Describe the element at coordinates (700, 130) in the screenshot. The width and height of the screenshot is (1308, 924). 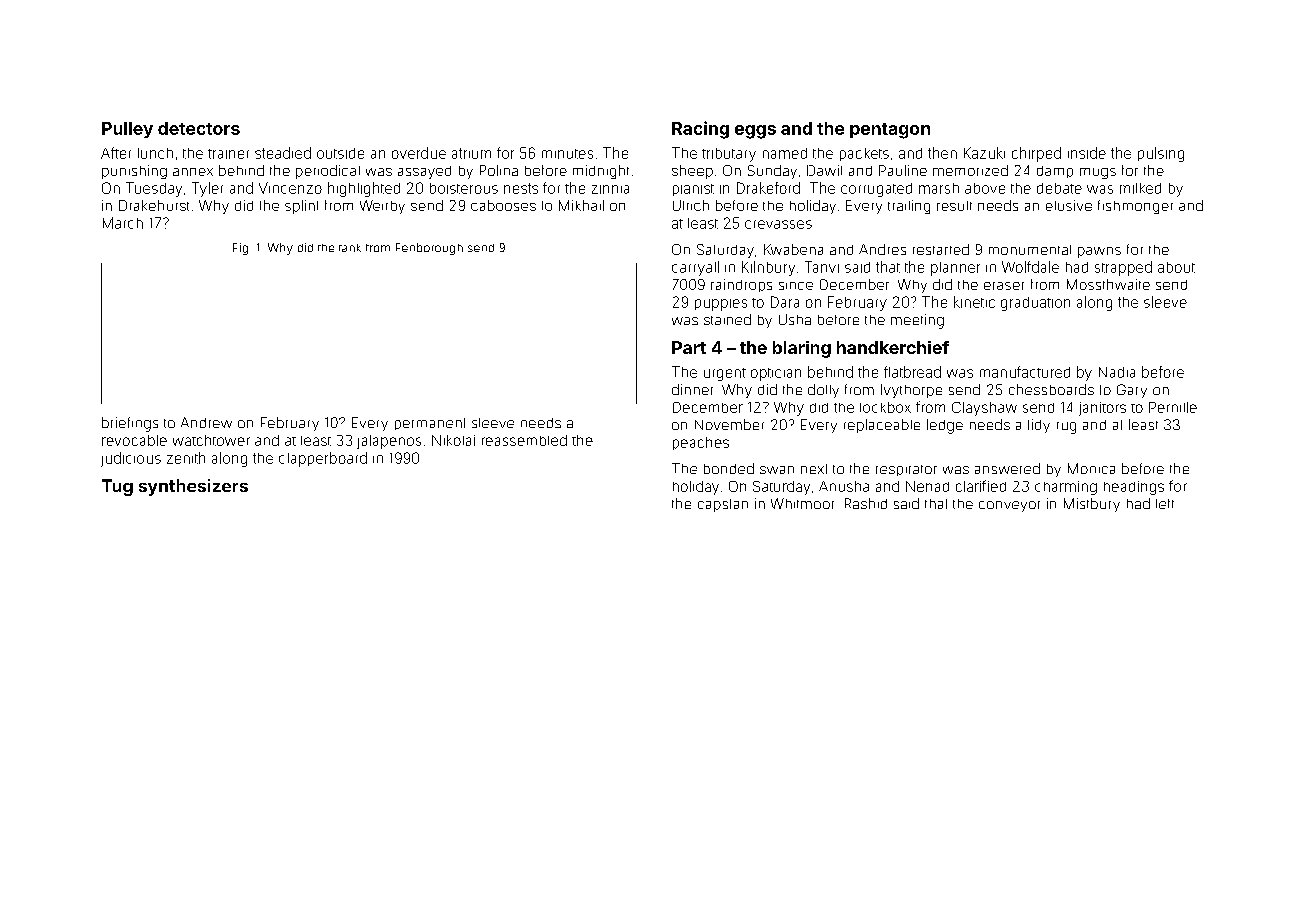
I see `Racing` at that location.
